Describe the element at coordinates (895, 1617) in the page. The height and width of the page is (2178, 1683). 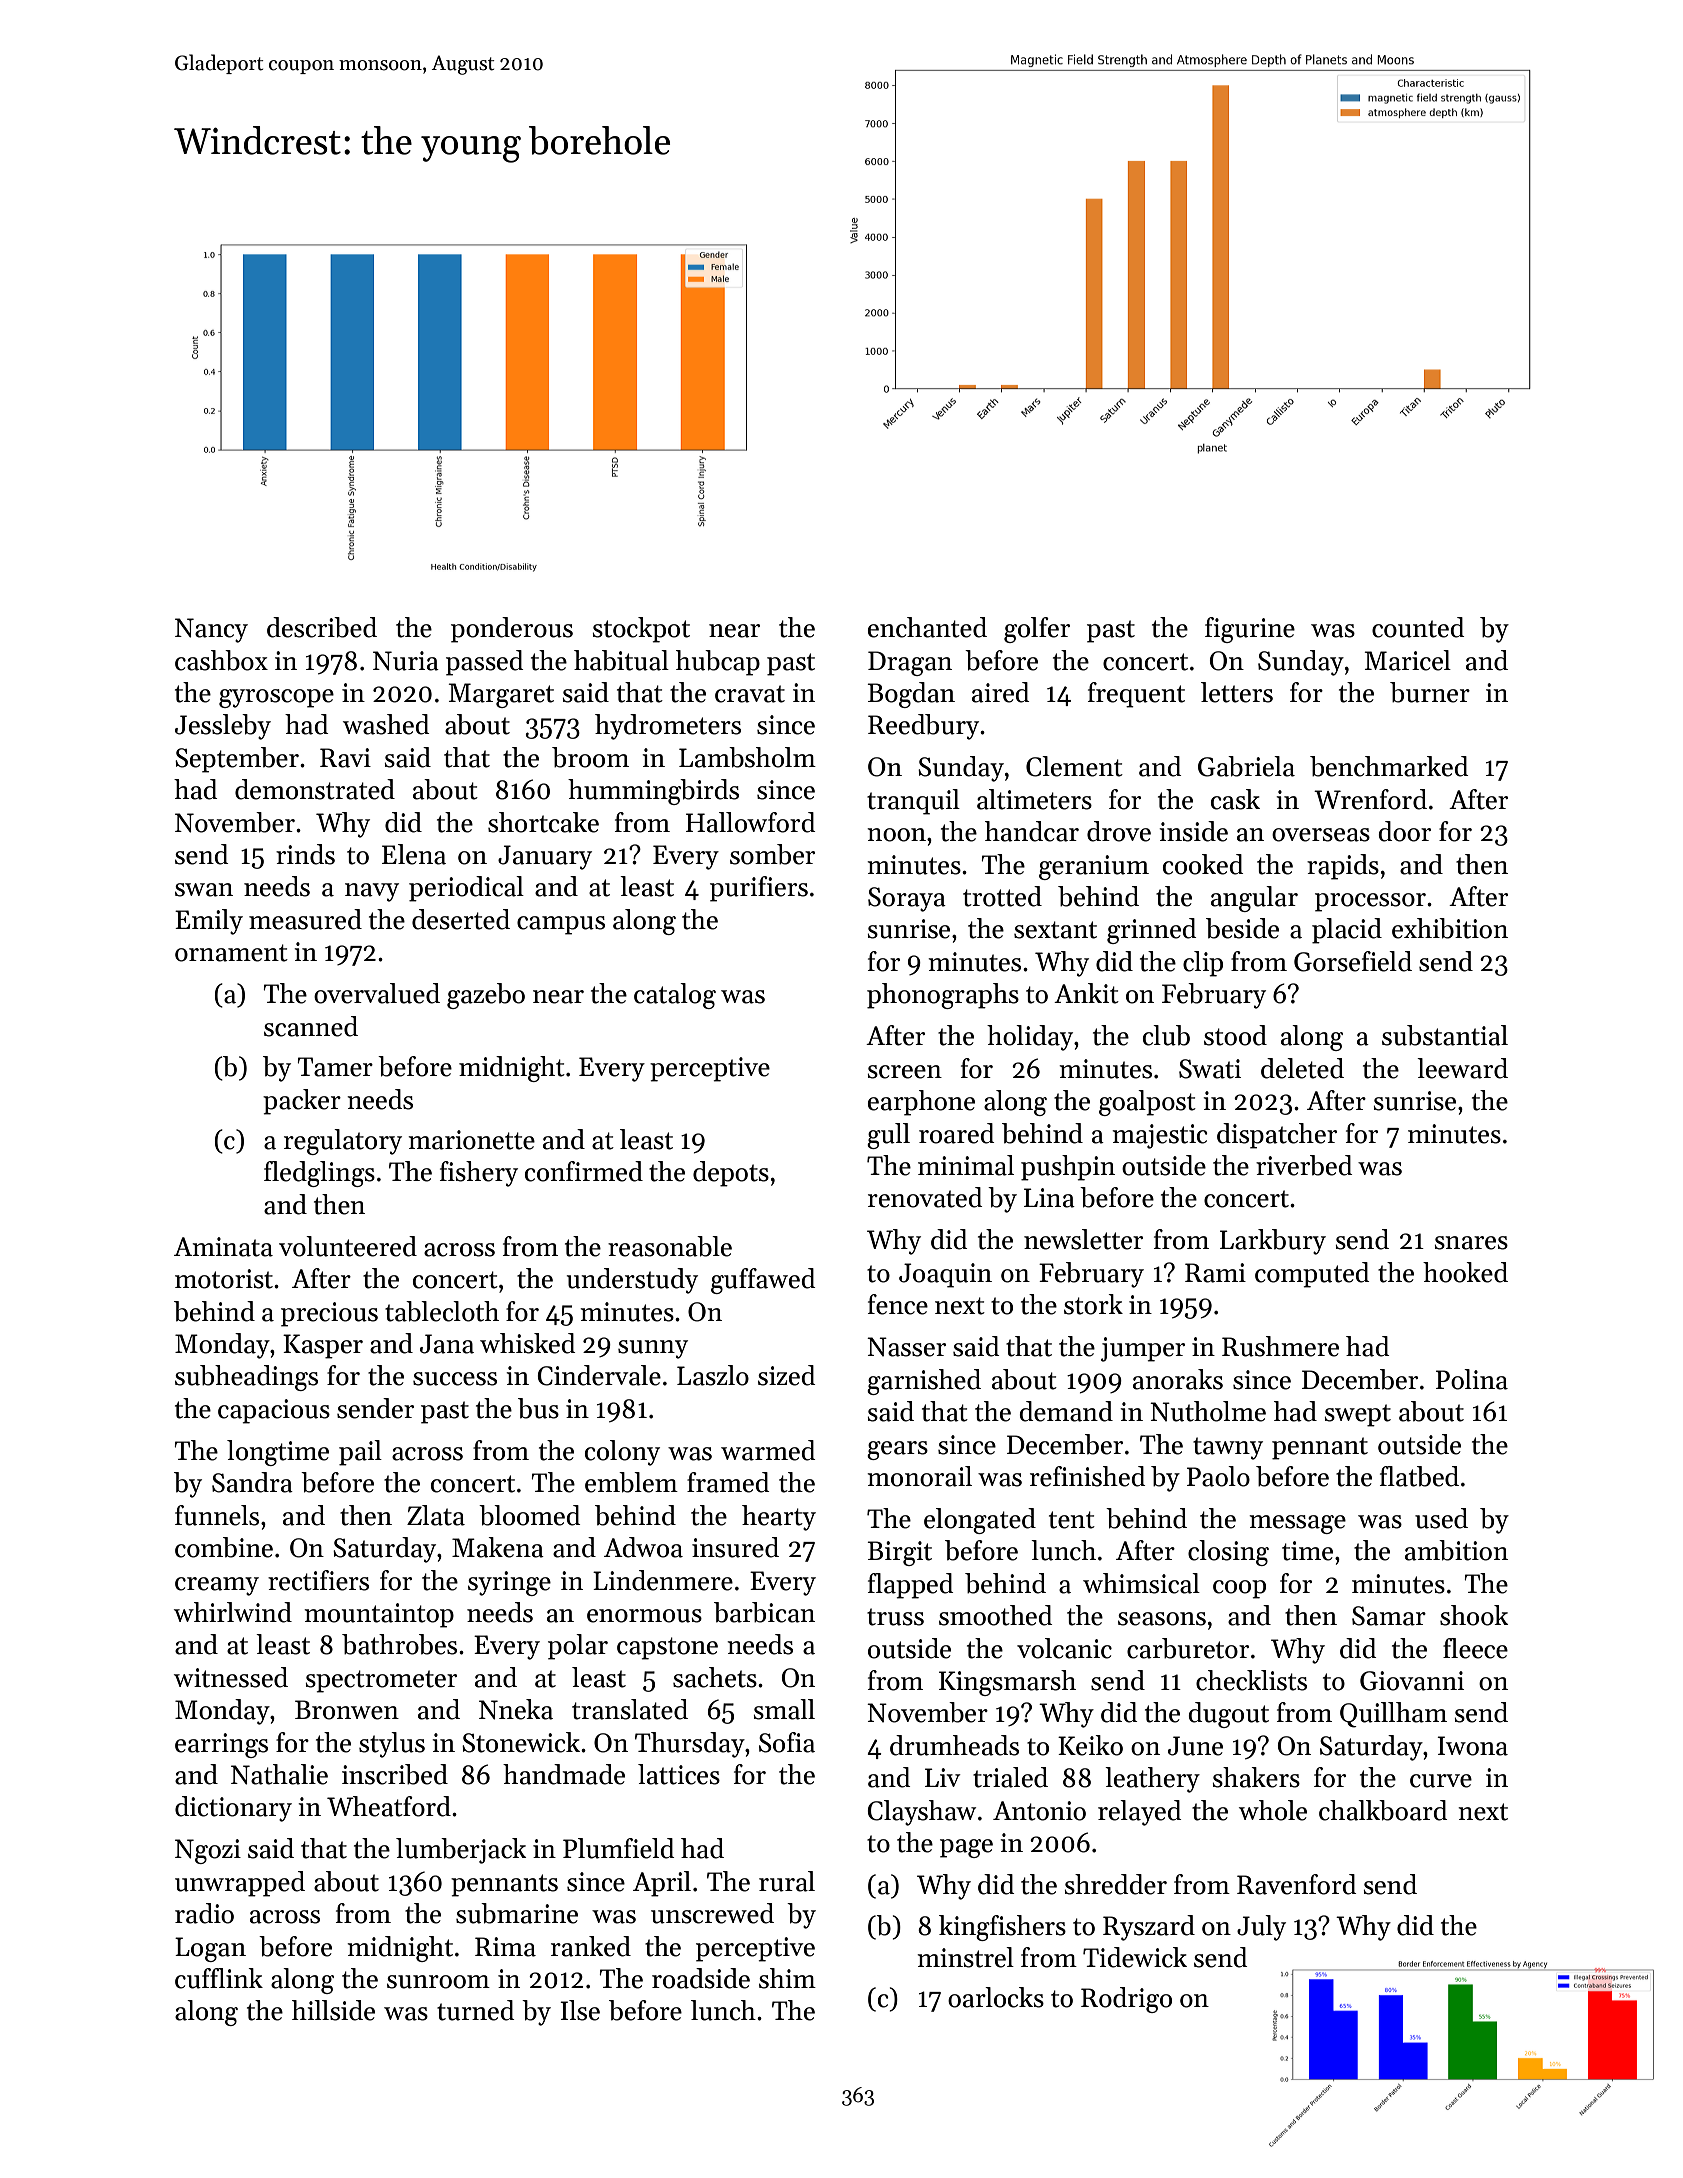
I see `truss` at that location.
